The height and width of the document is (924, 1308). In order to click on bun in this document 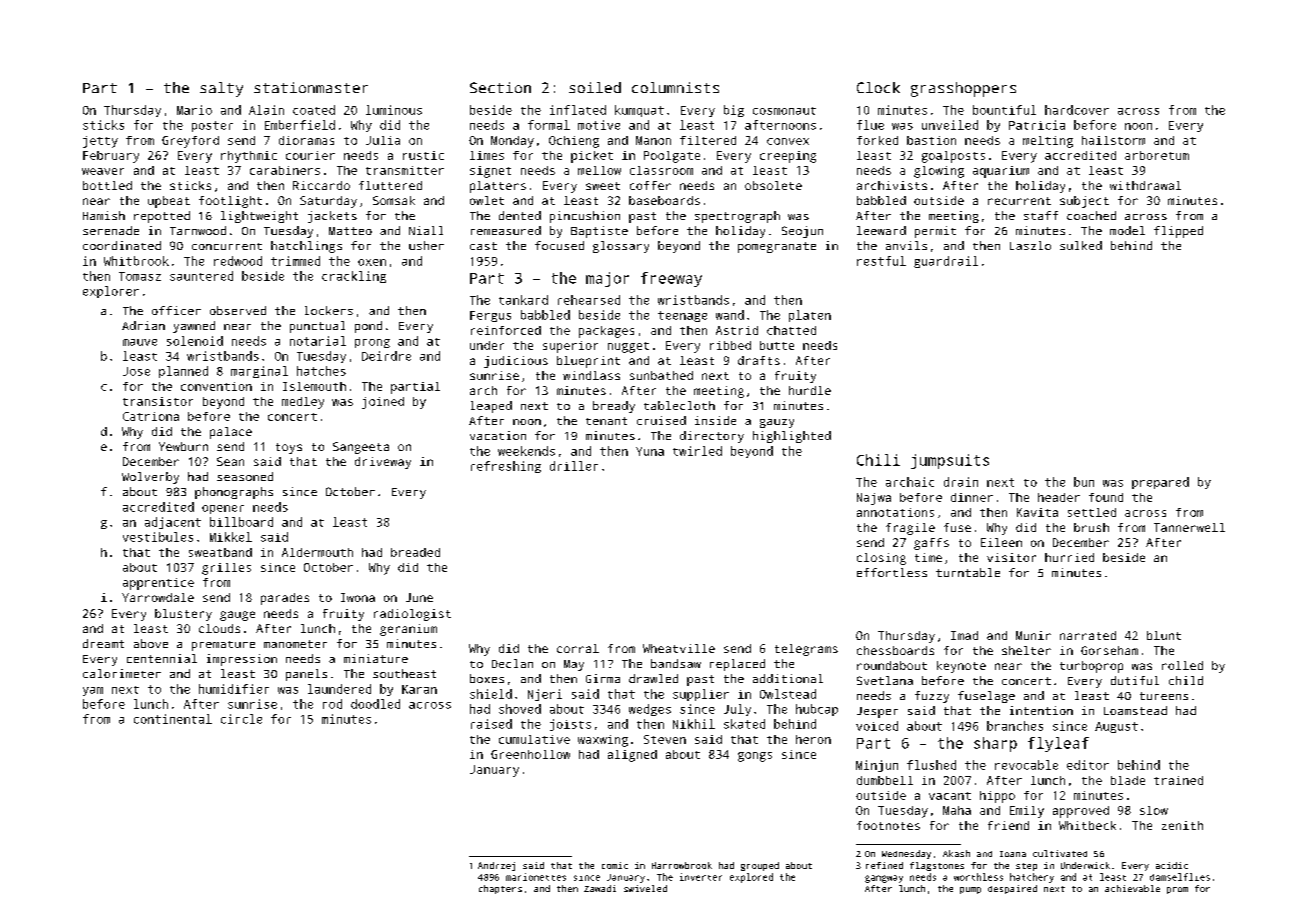, I will do `click(1084, 482)`.
